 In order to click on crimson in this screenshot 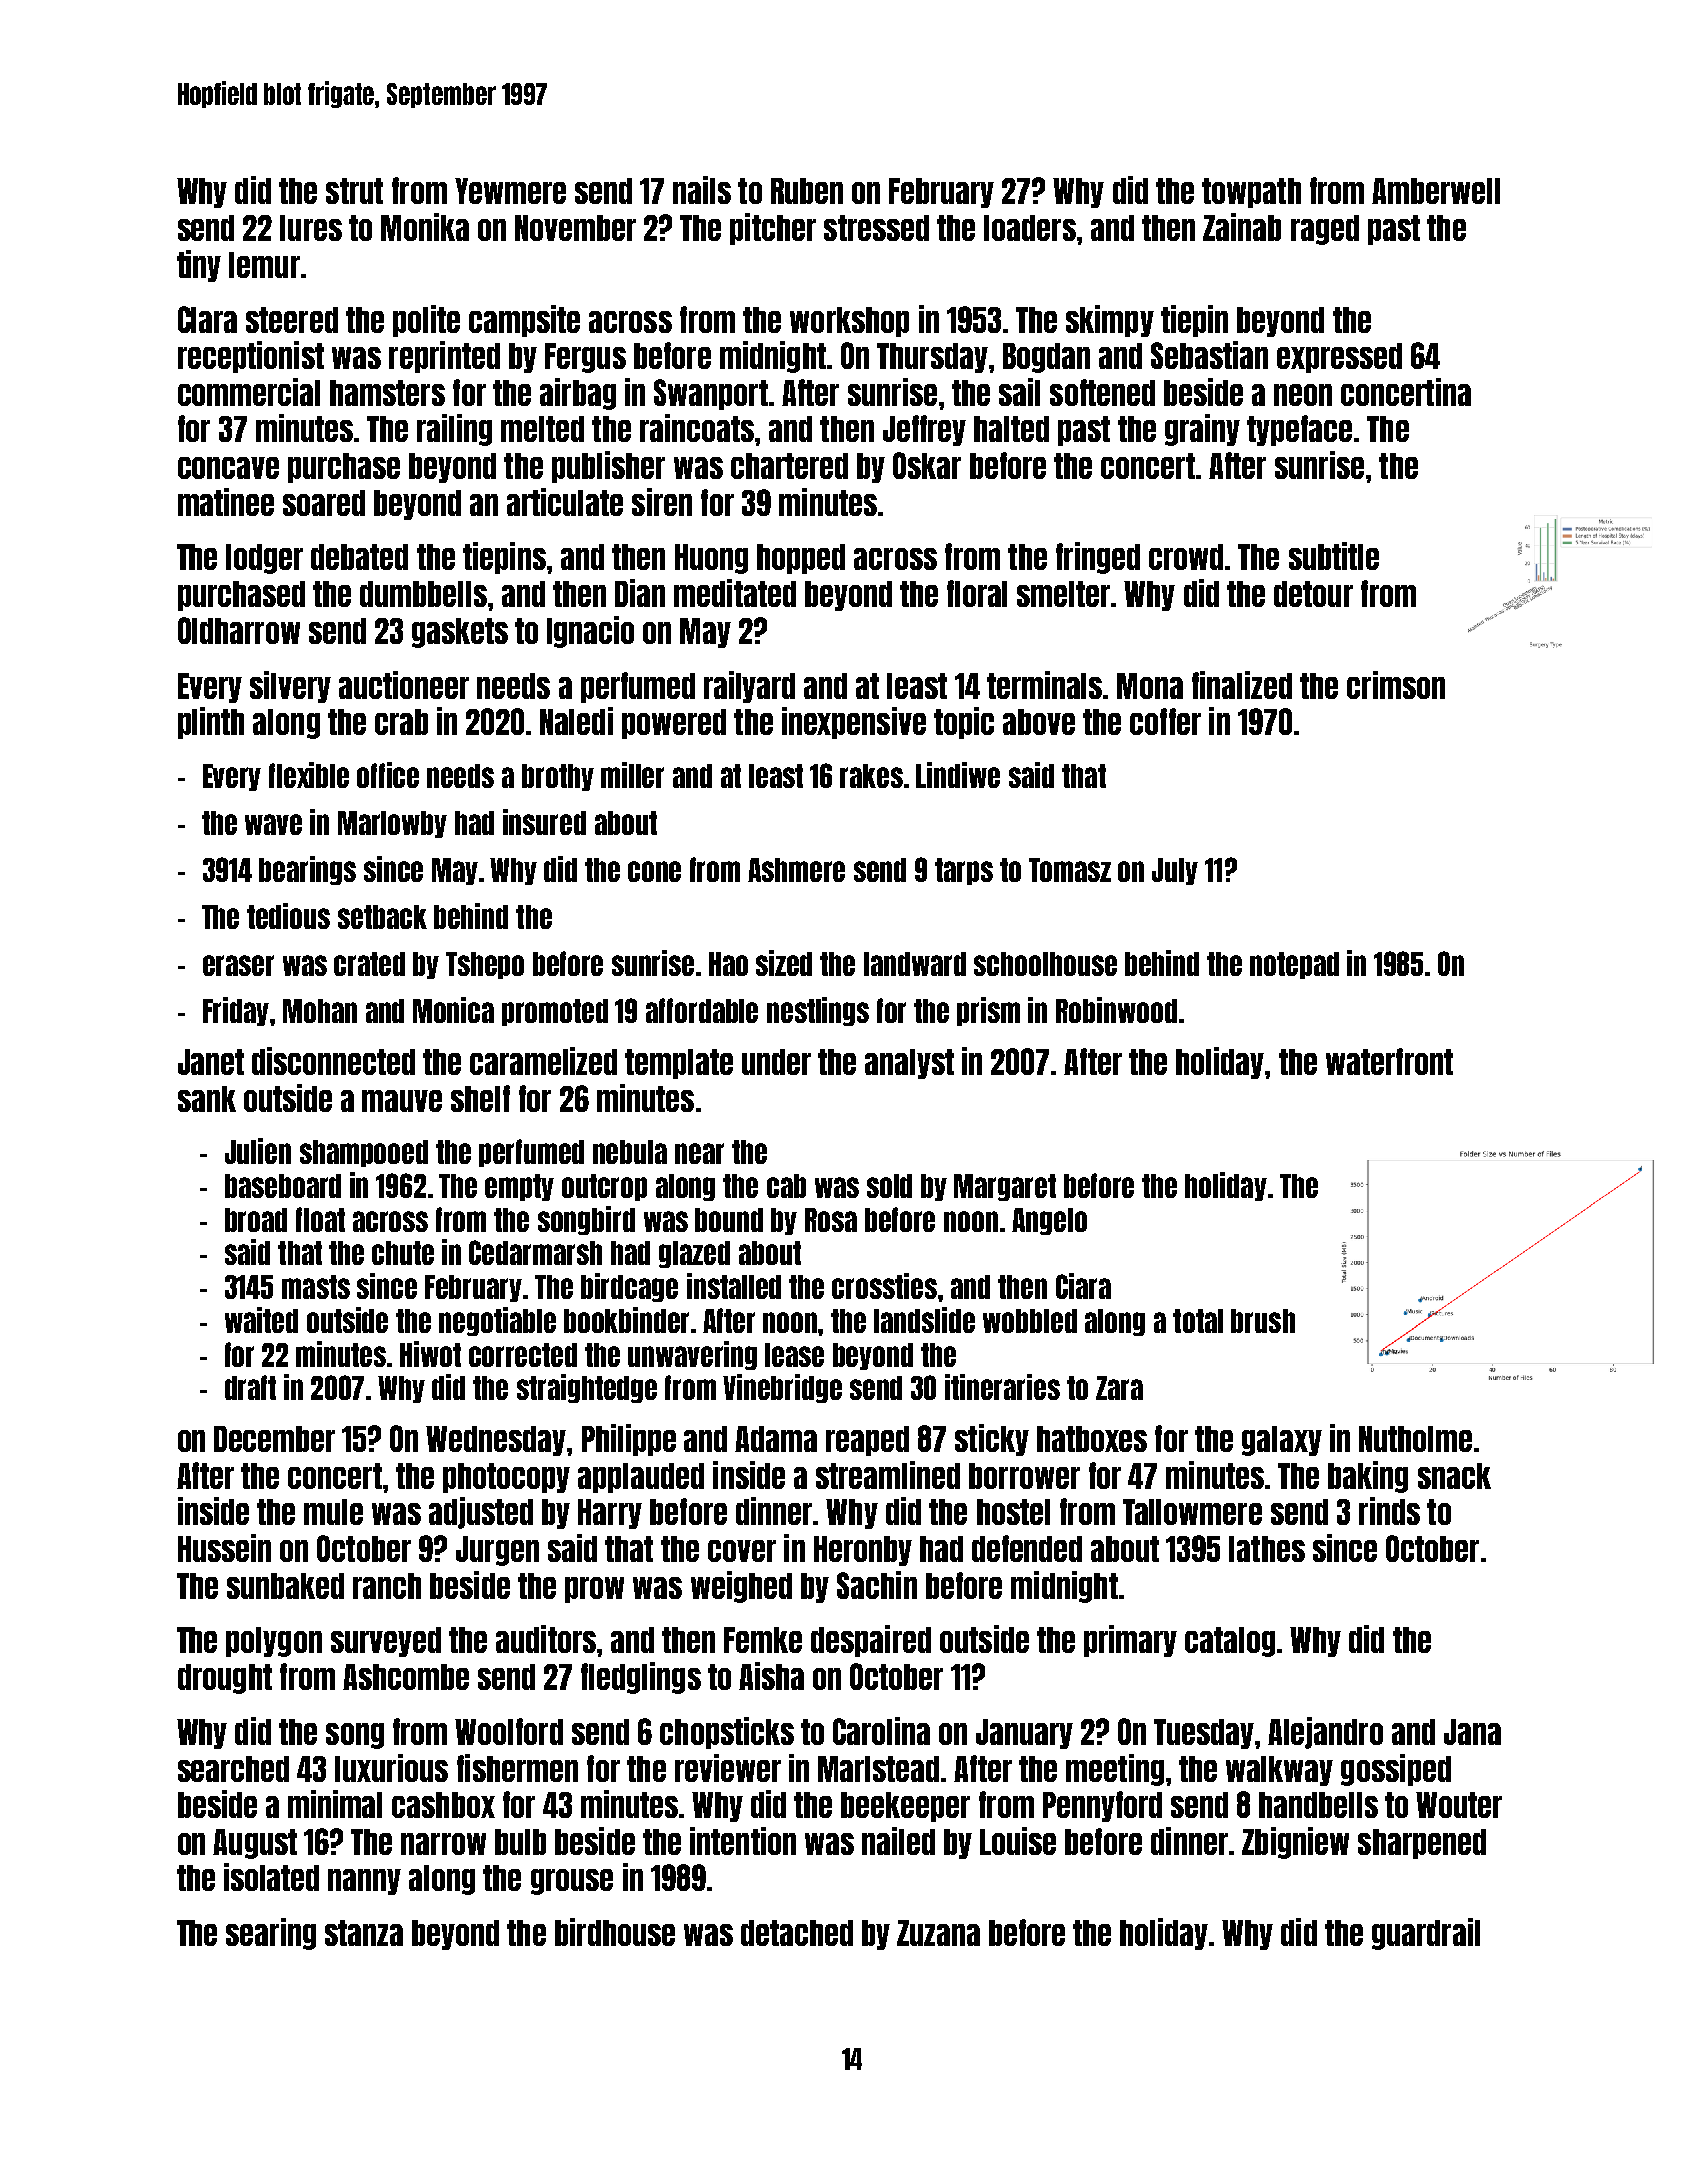, I will do `click(1396, 685)`.
